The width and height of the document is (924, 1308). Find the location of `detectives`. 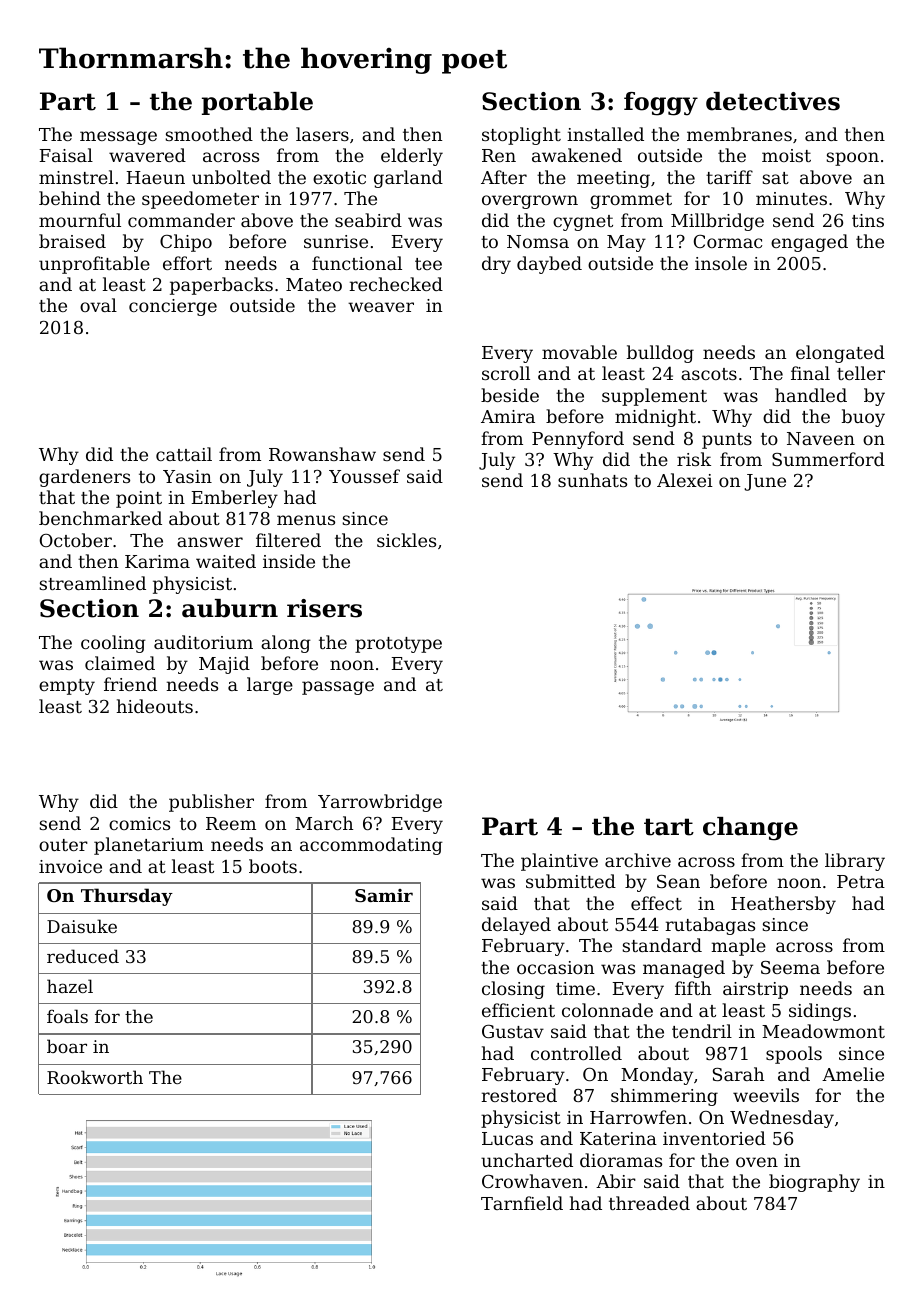

detectives is located at coordinates (773, 101).
